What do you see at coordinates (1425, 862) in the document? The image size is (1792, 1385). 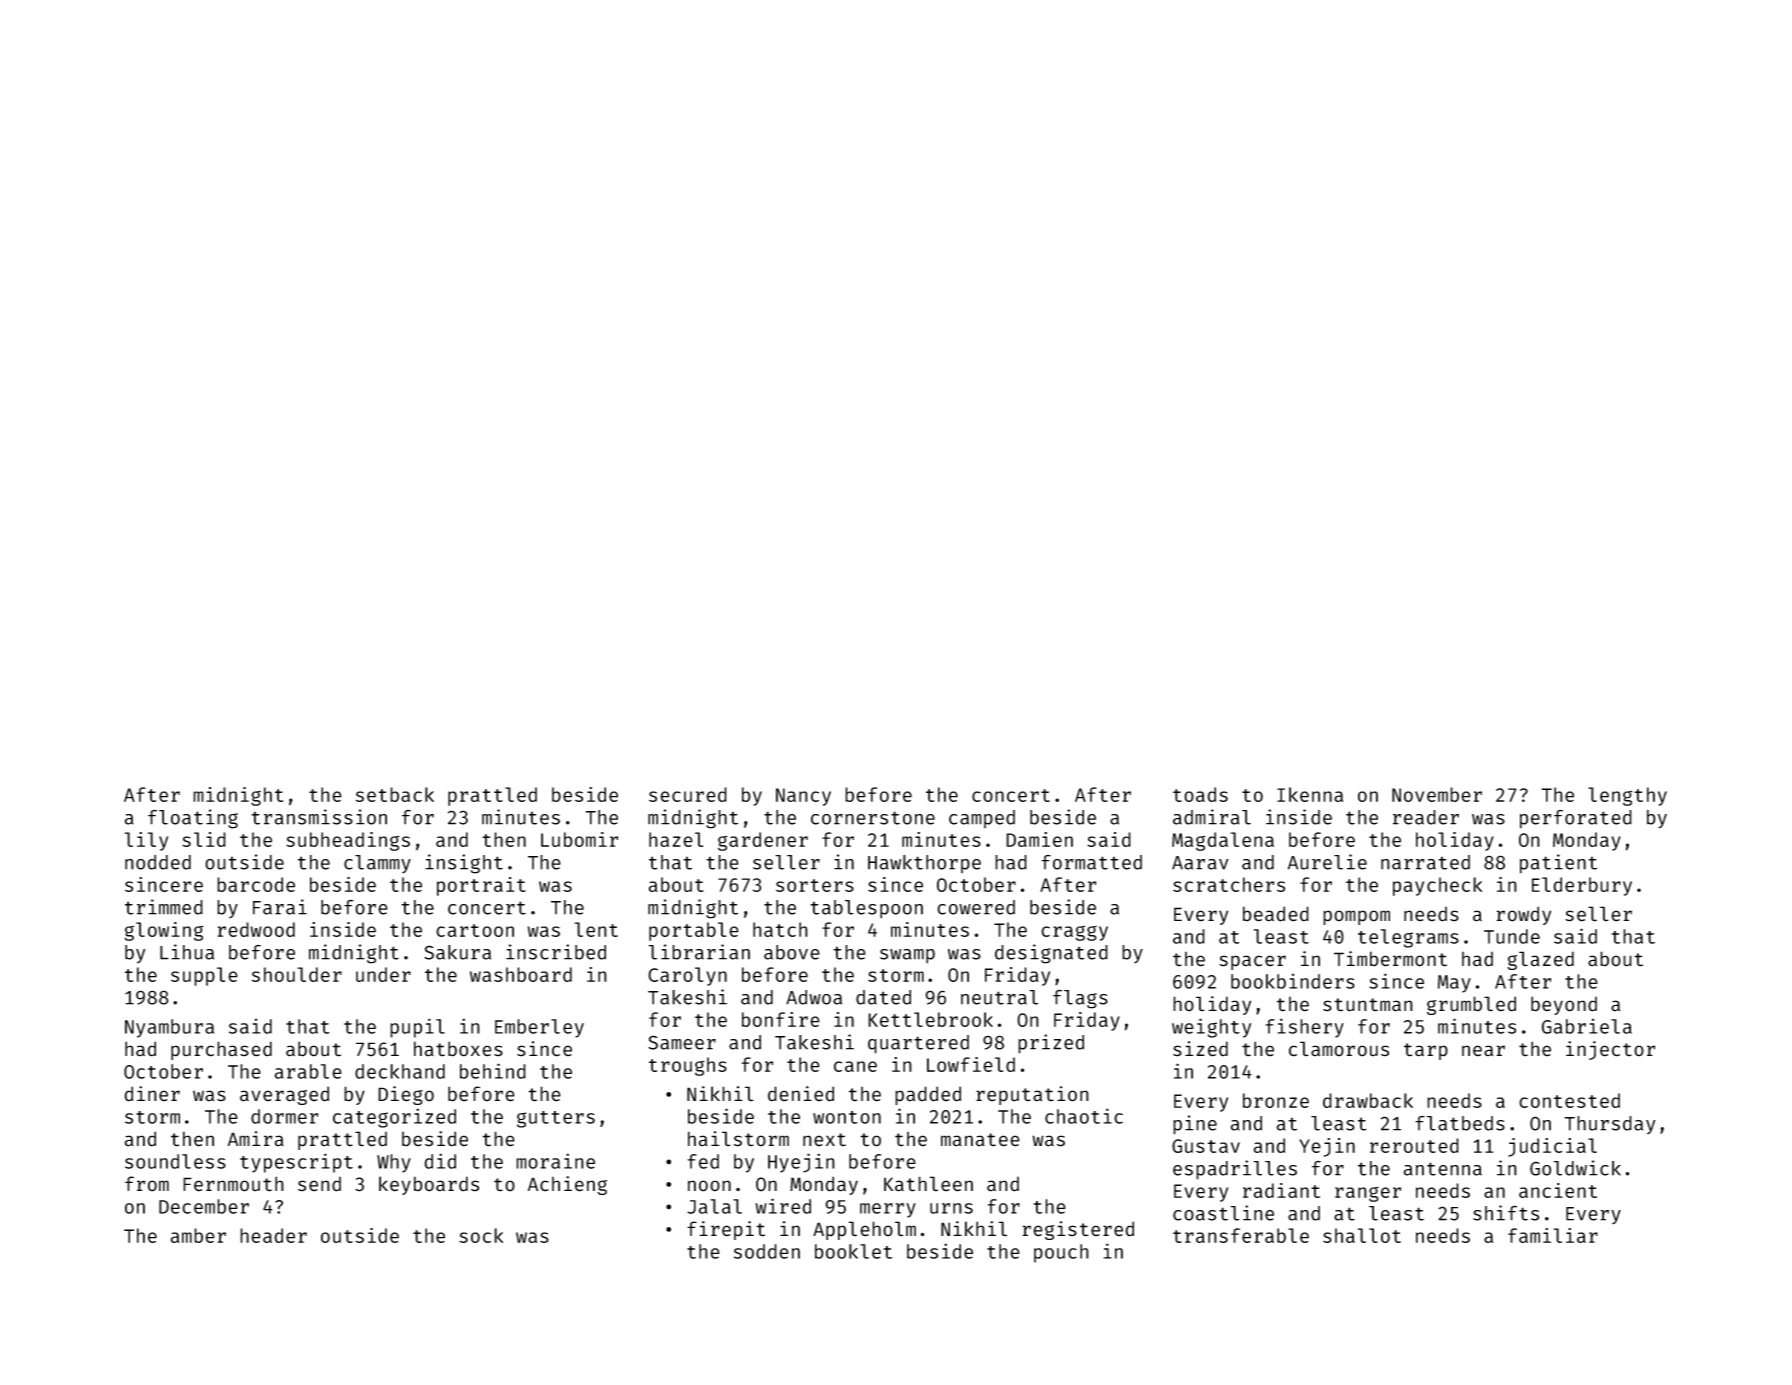 I see `narrated` at bounding box center [1425, 862].
